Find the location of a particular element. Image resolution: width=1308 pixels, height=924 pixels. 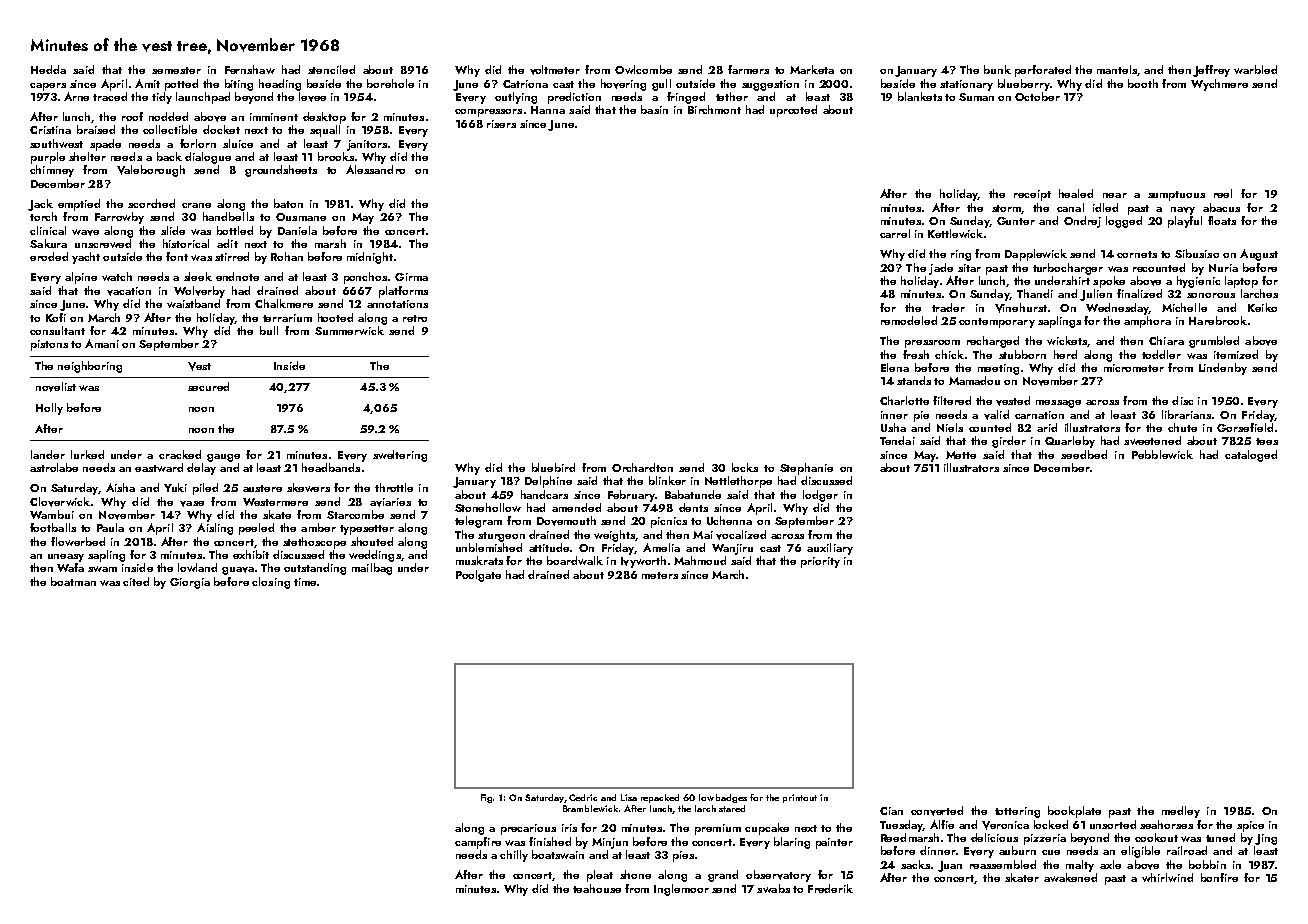

teahouse is located at coordinates (597, 888).
